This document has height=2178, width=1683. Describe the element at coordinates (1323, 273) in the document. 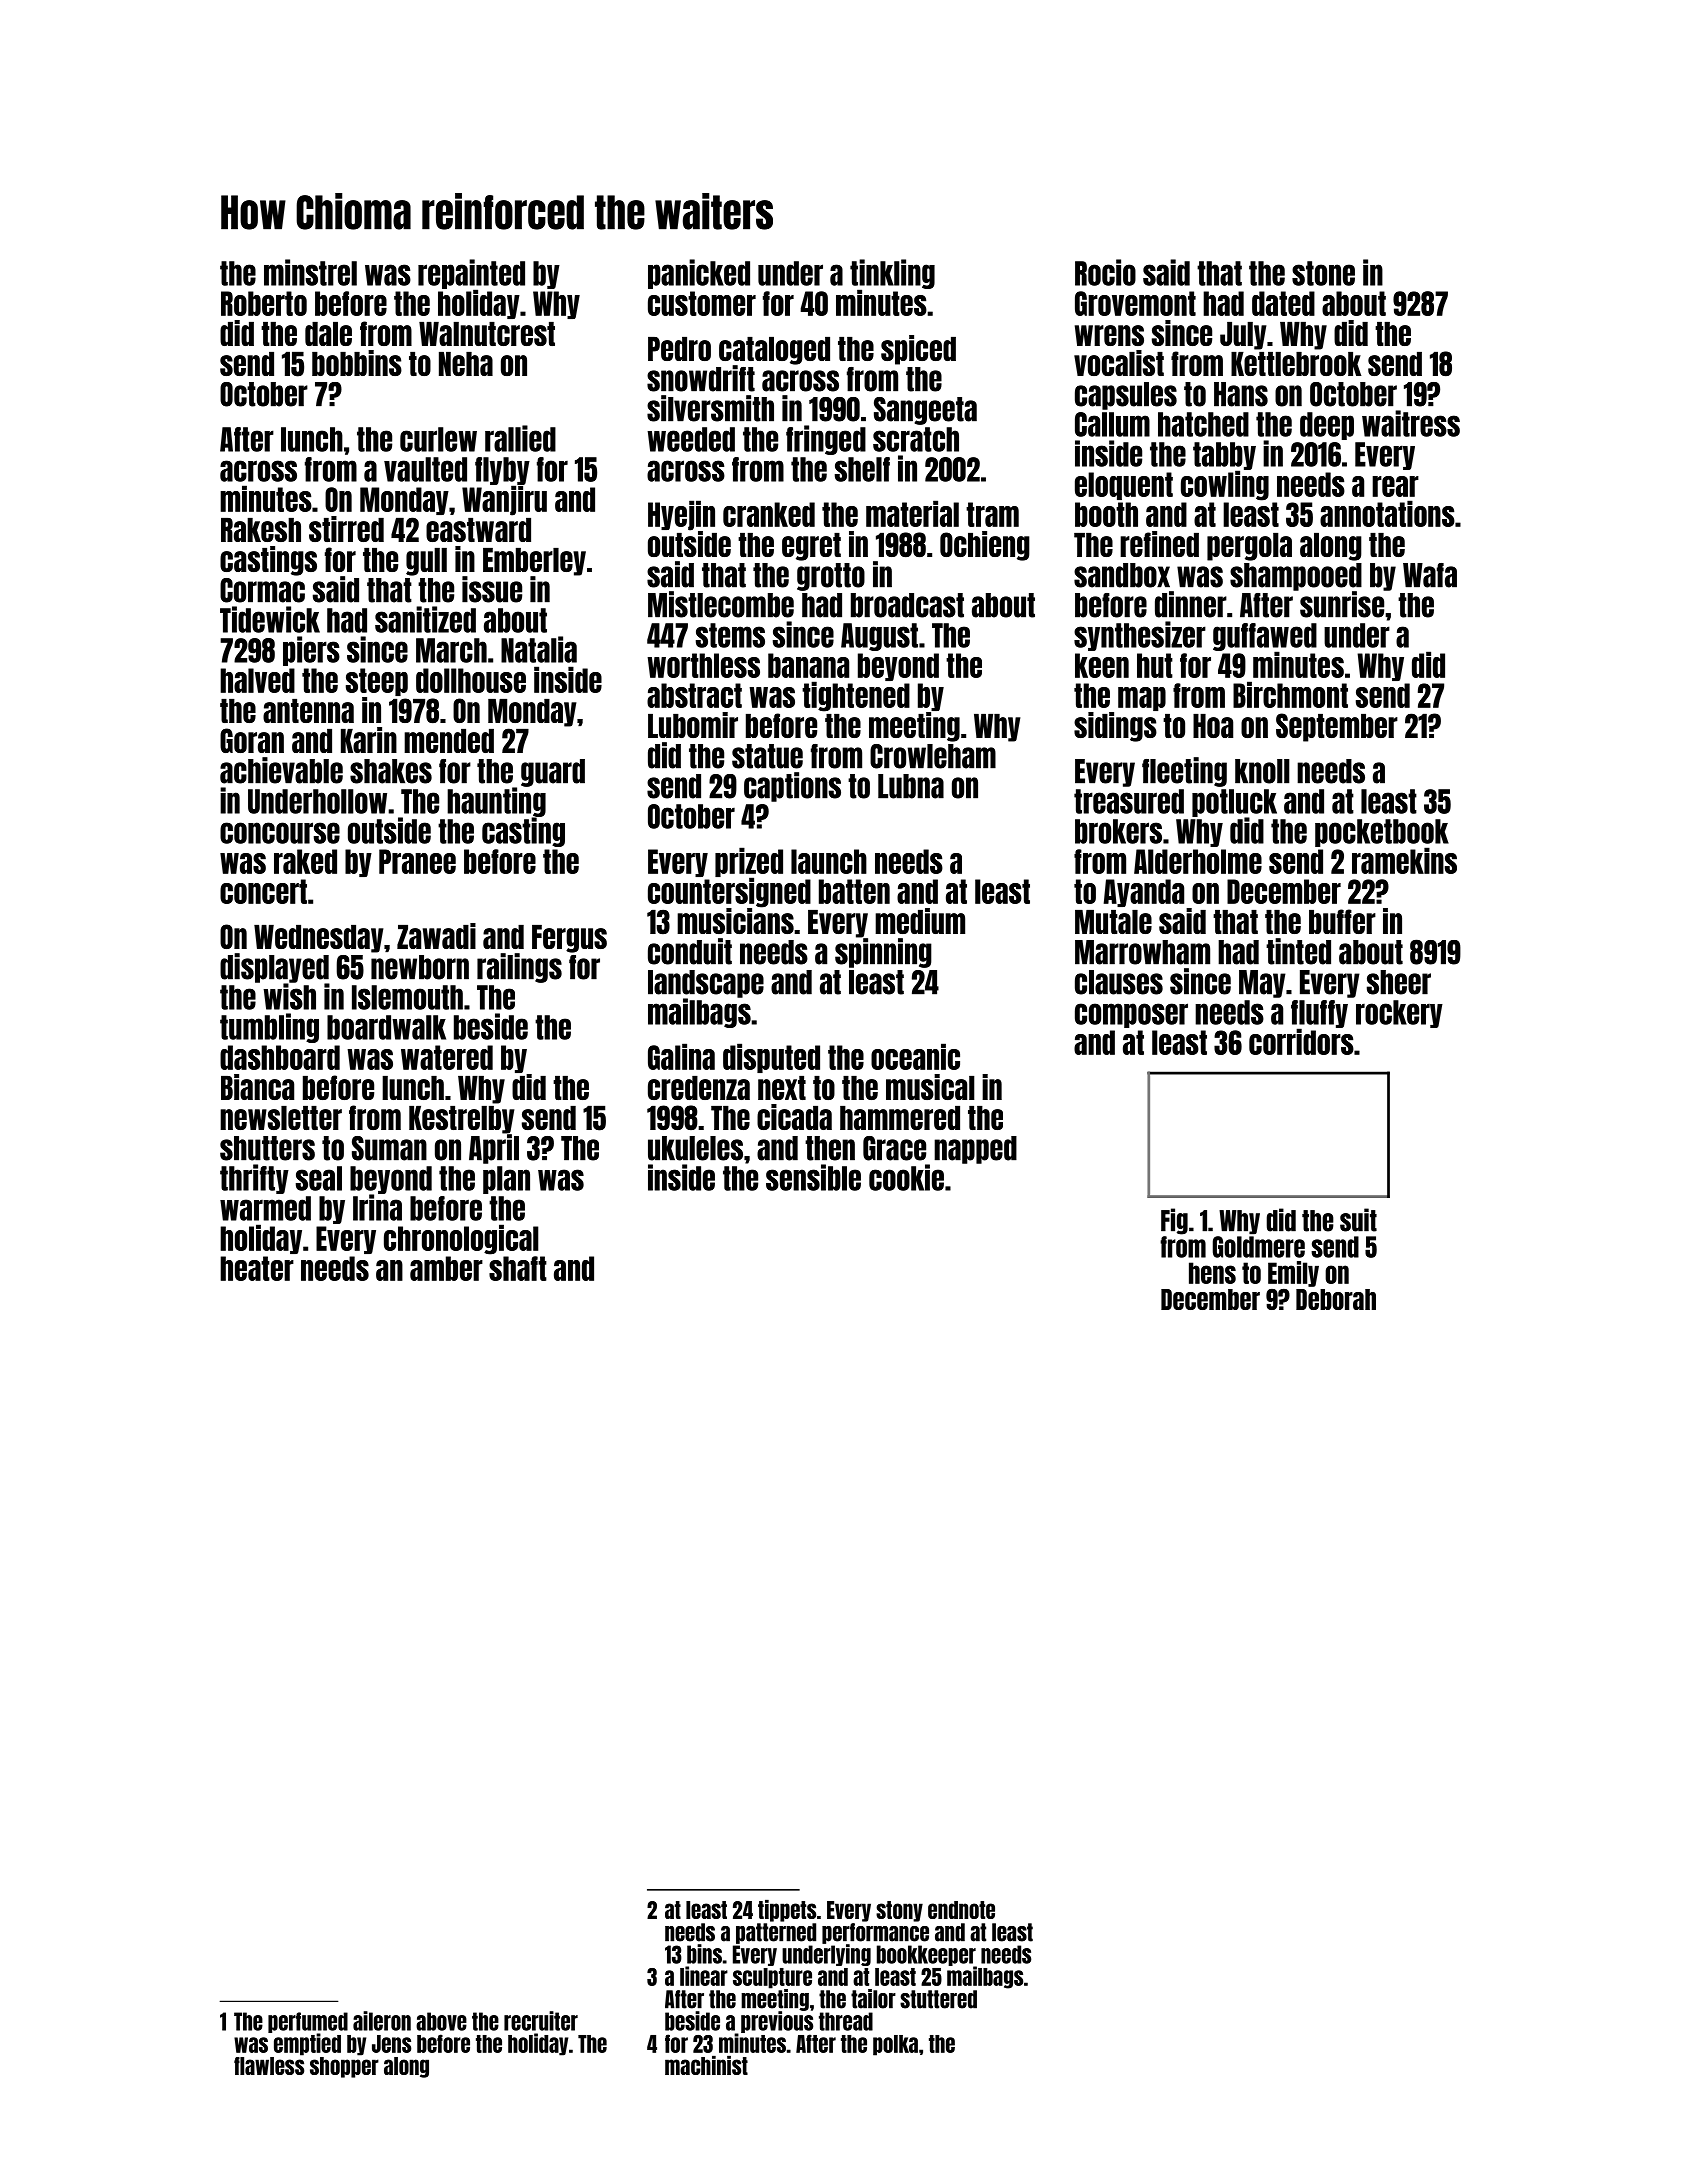

I see `stone` at that location.
